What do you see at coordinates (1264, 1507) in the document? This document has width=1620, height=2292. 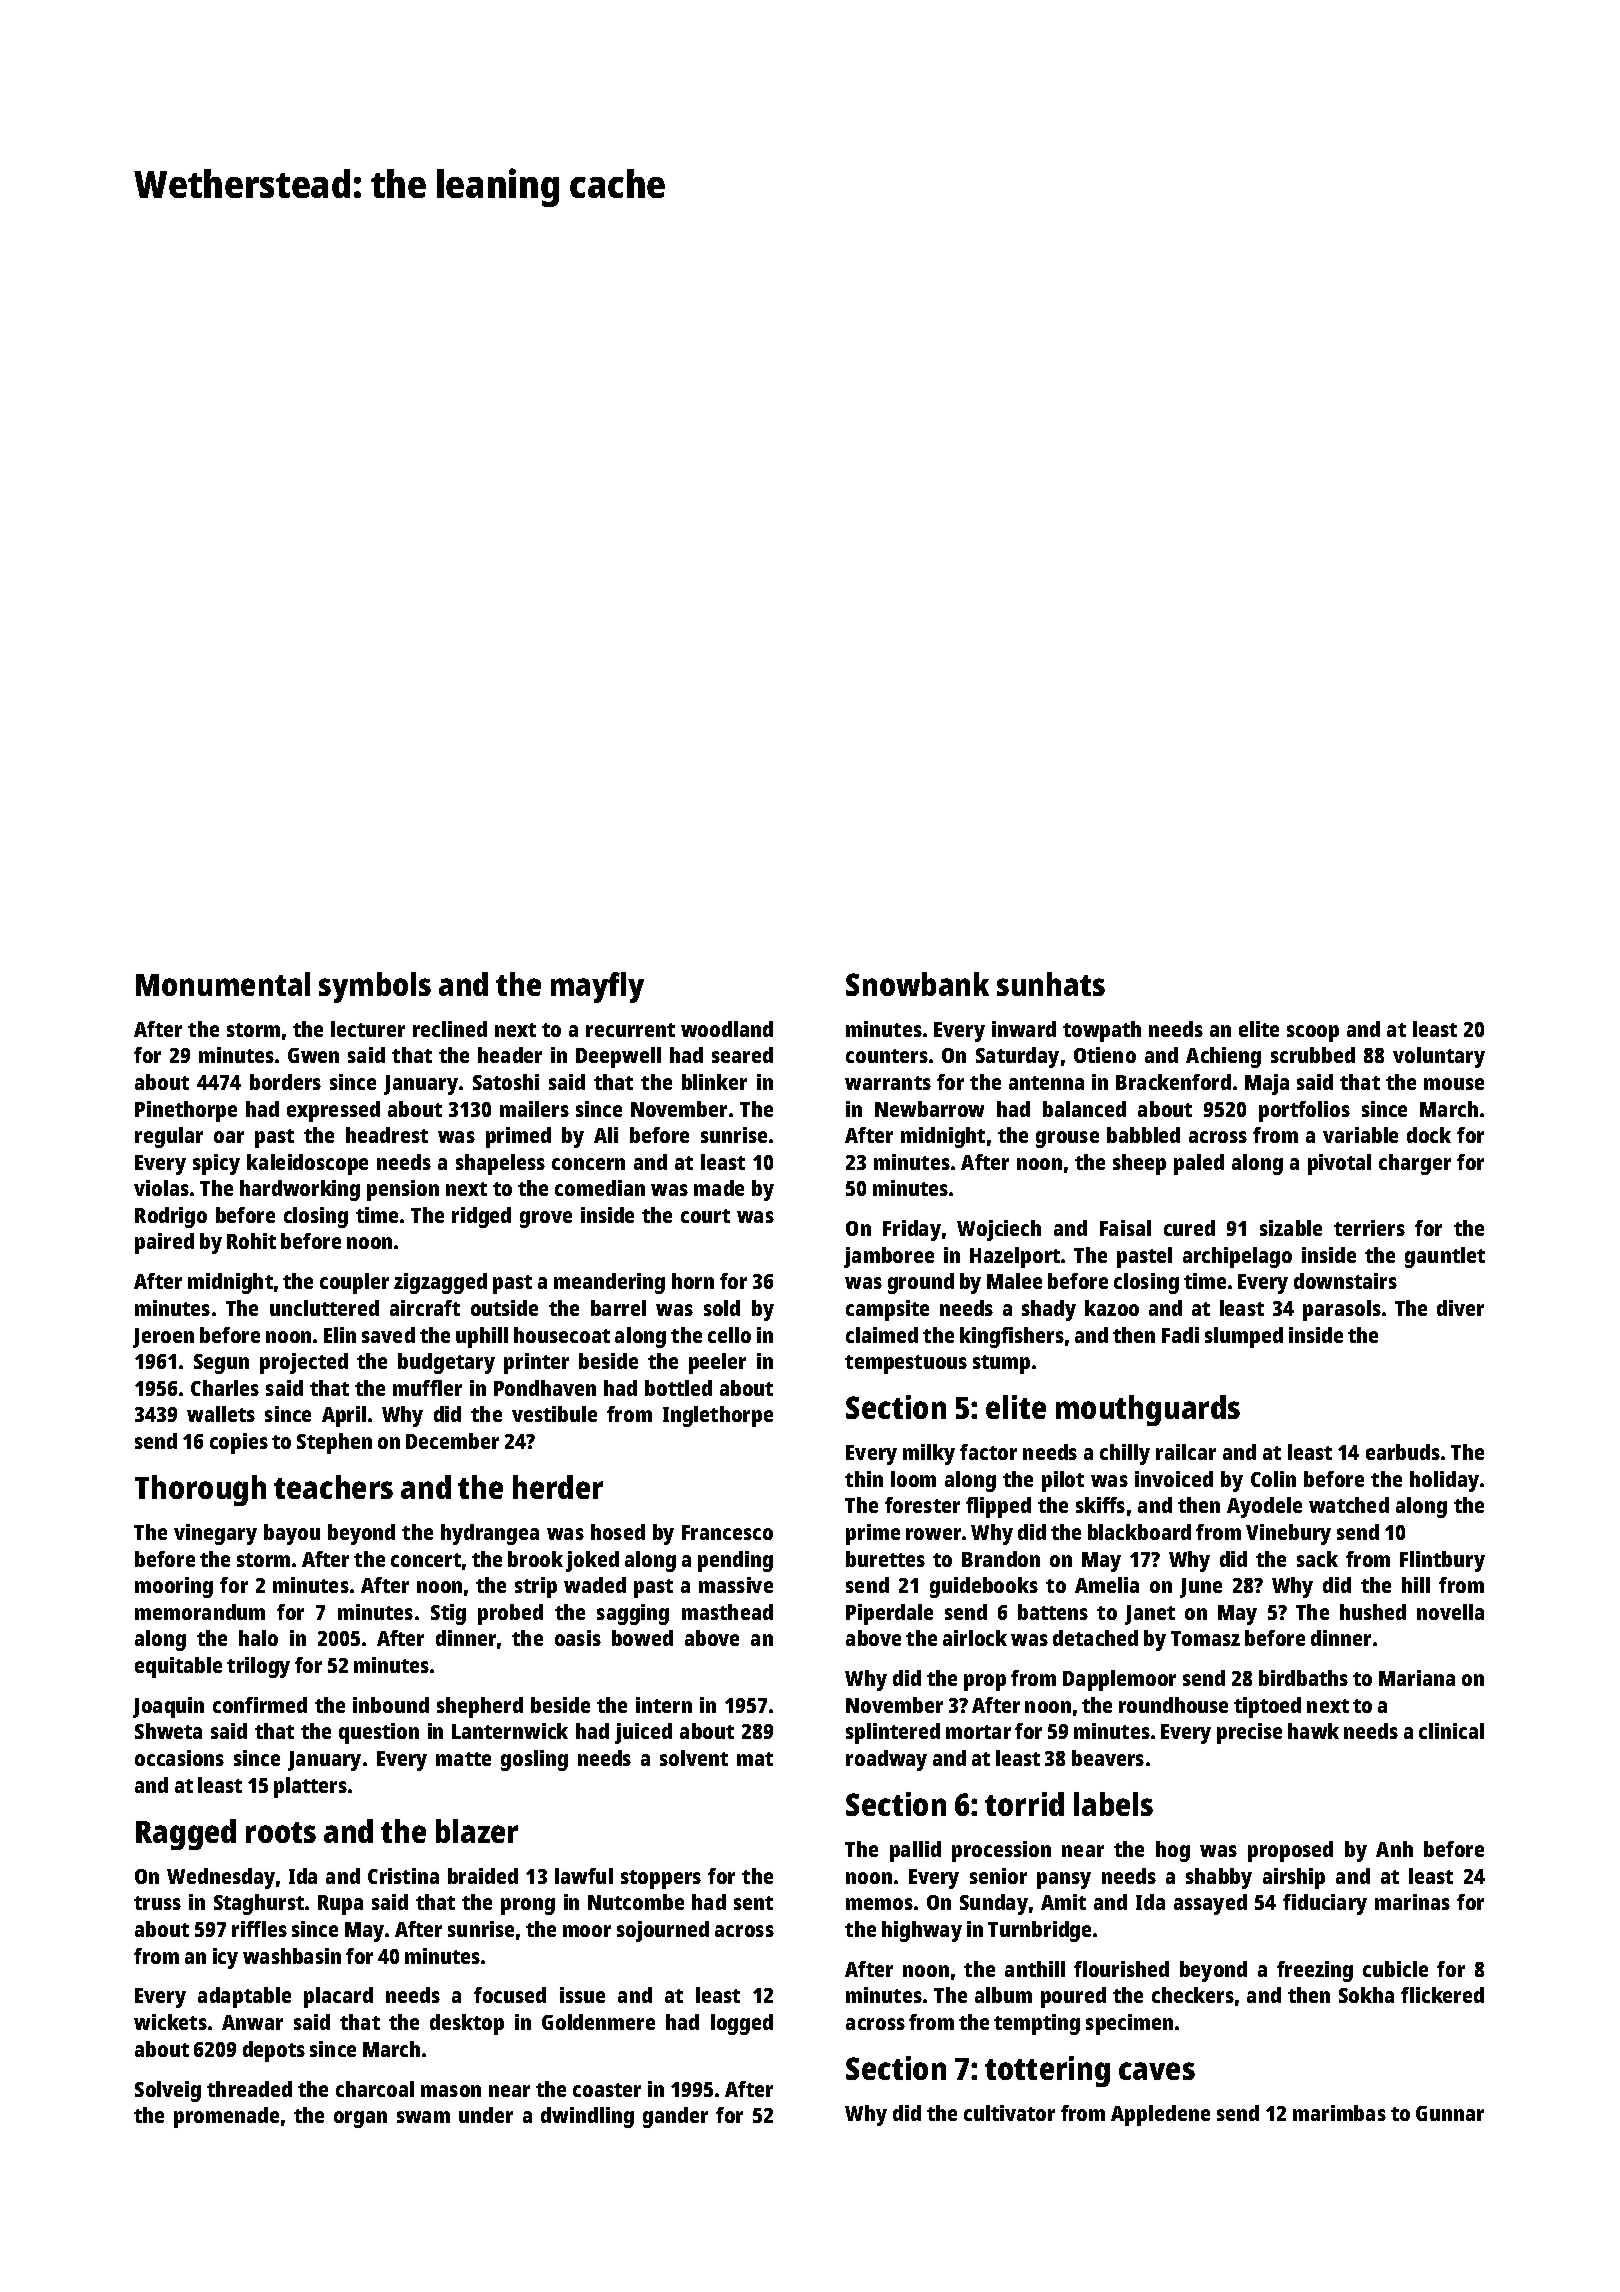 I see `Ayodele` at bounding box center [1264, 1507].
